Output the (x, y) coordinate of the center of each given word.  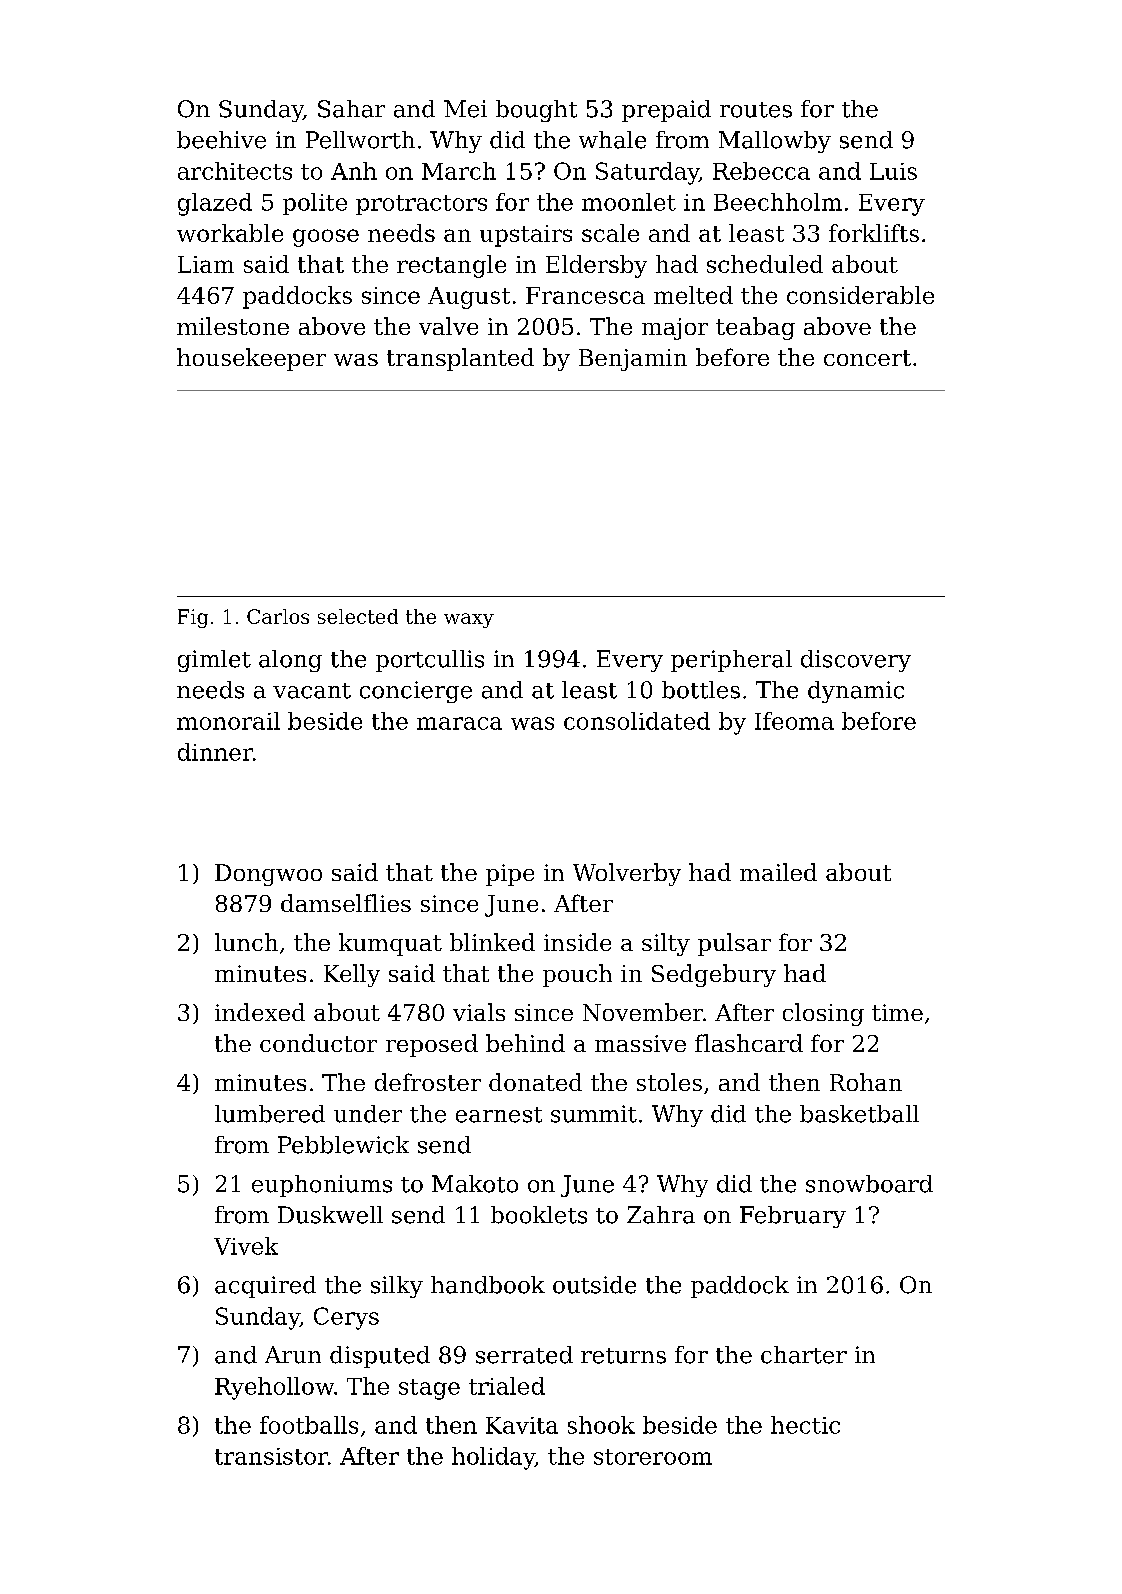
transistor (271, 1456)
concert (867, 358)
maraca (459, 723)
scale (610, 233)
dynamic (856, 692)
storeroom (653, 1457)
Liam (206, 264)
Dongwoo (268, 875)
